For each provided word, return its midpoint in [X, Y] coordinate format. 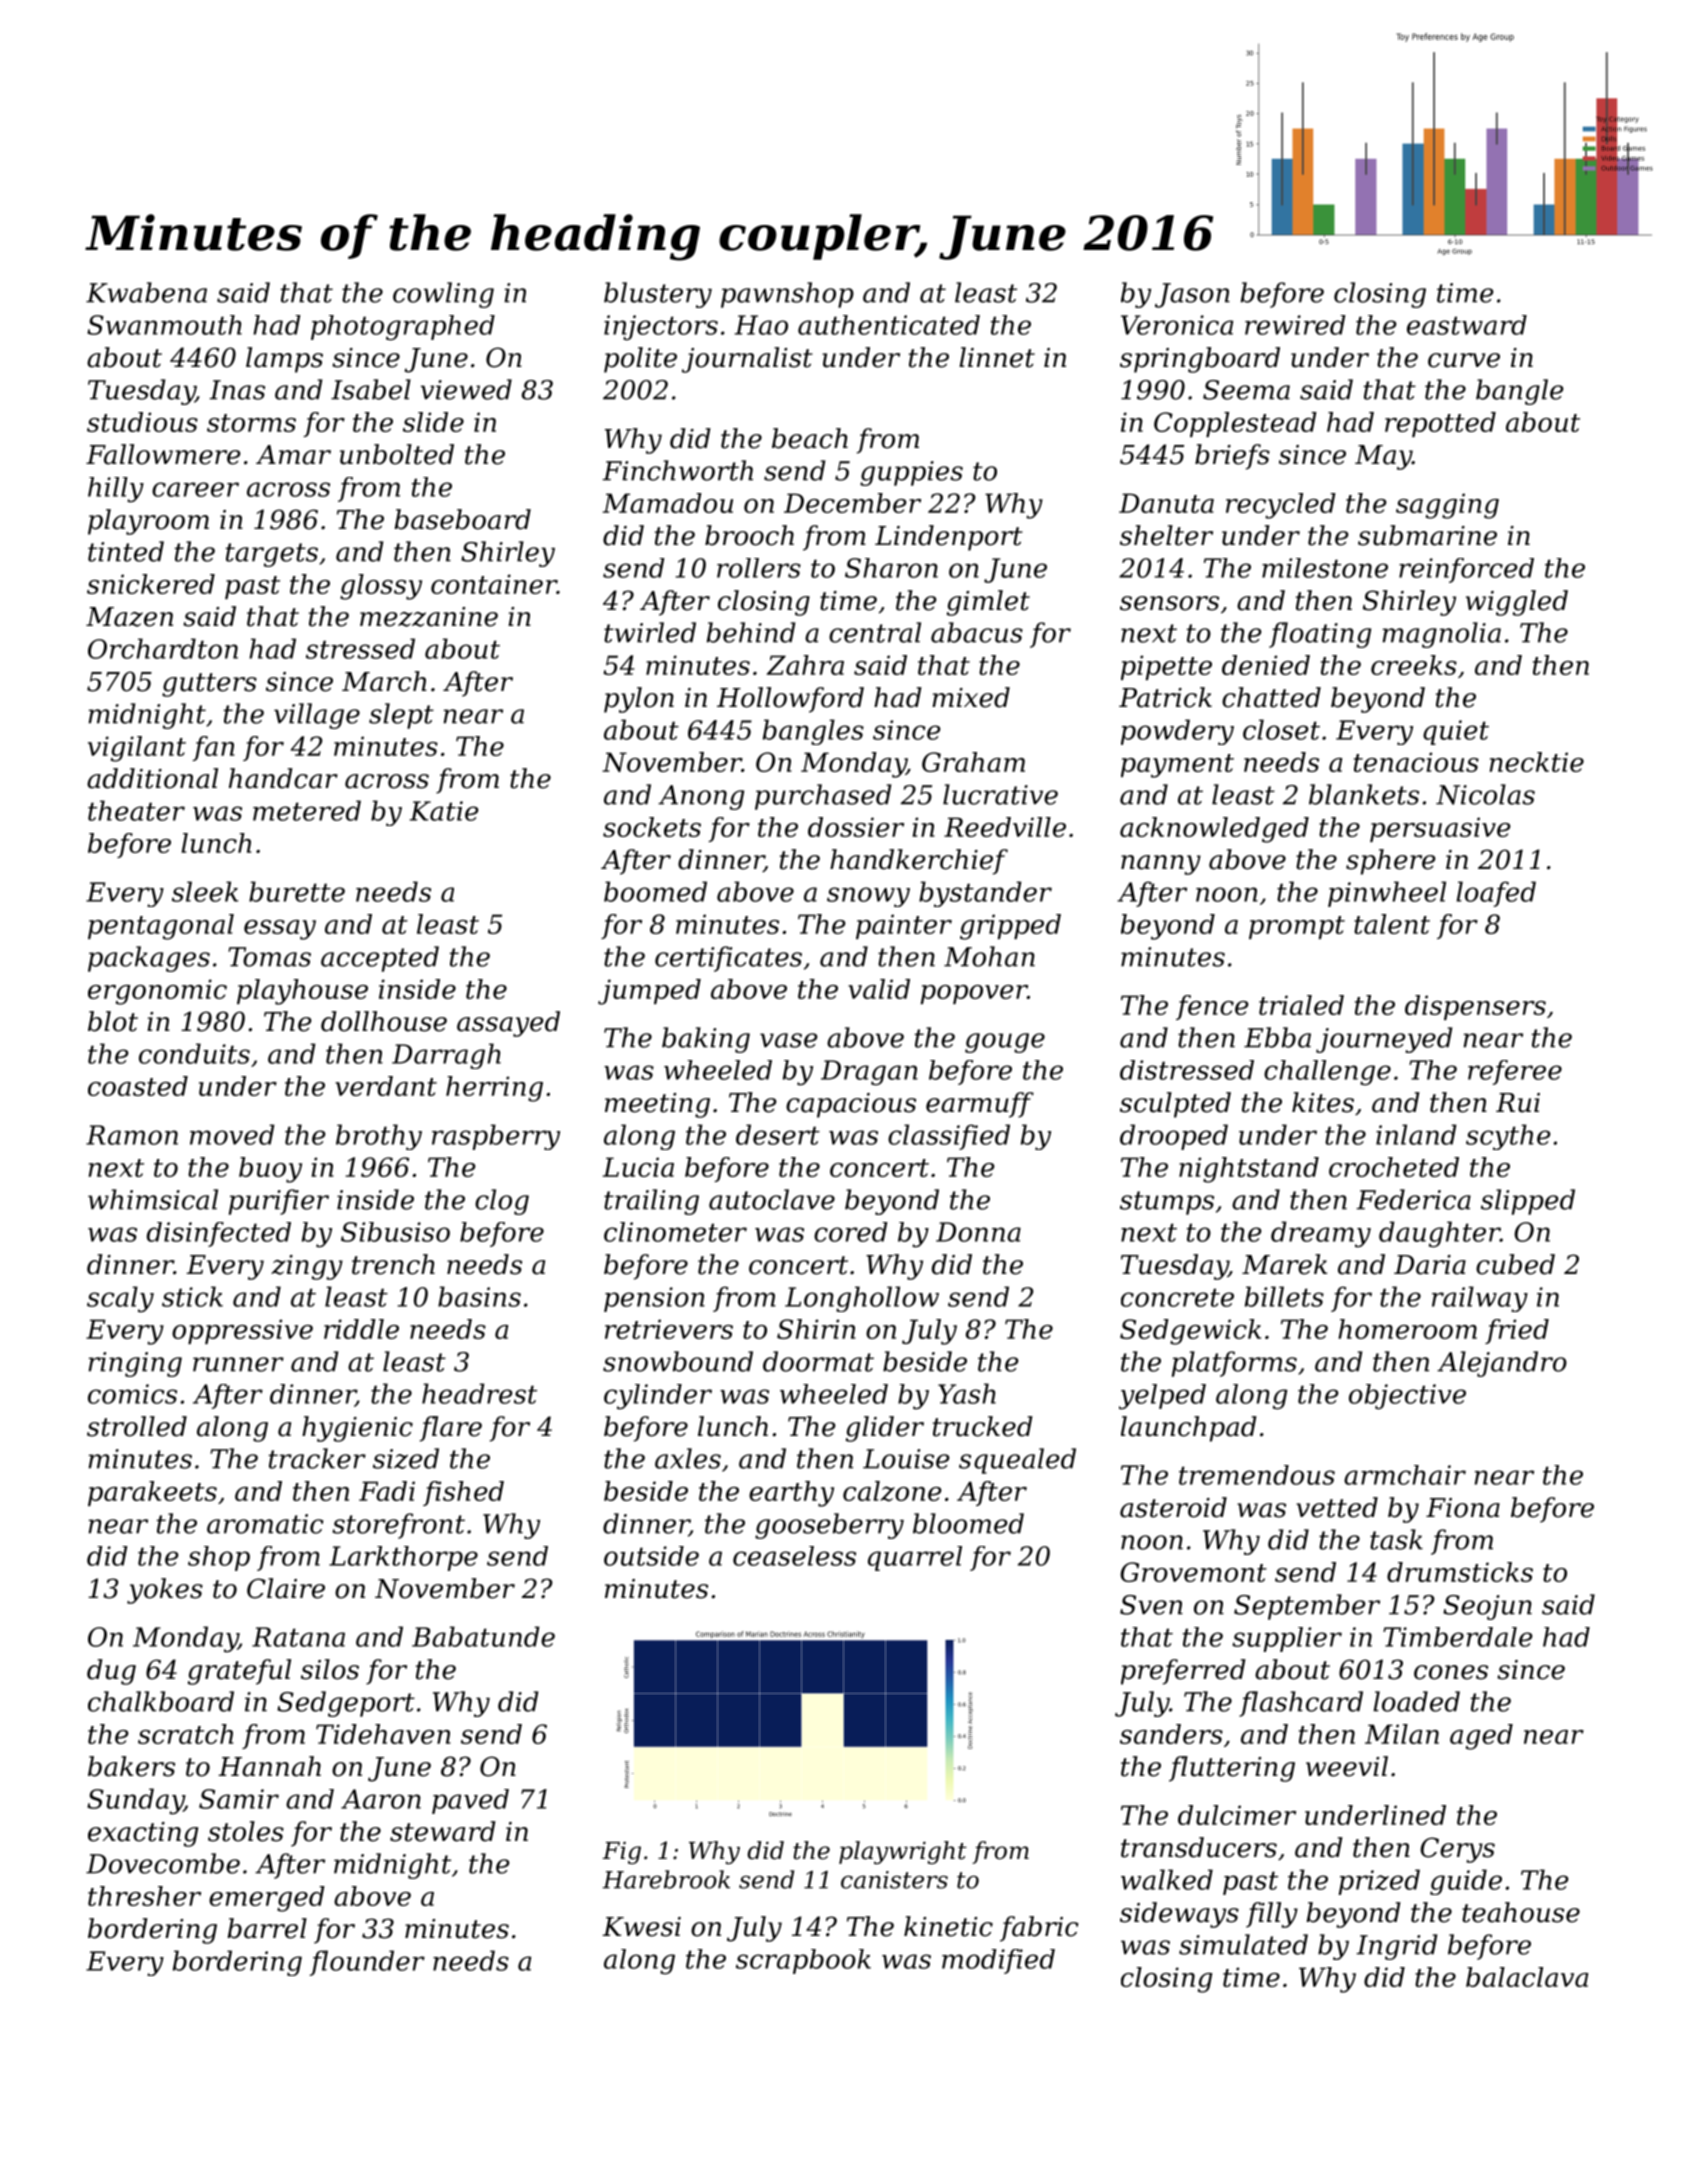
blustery [658, 295]
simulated [1243, 1944]
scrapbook [803, 1961]
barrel [267, 1928]
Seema [1246, 390]
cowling [443, 295]
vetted [1337, 1507]
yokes [165, 1591]
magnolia [1441, 635]
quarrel [915, 1558]
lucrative [1000, 794]
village [317, 716]
